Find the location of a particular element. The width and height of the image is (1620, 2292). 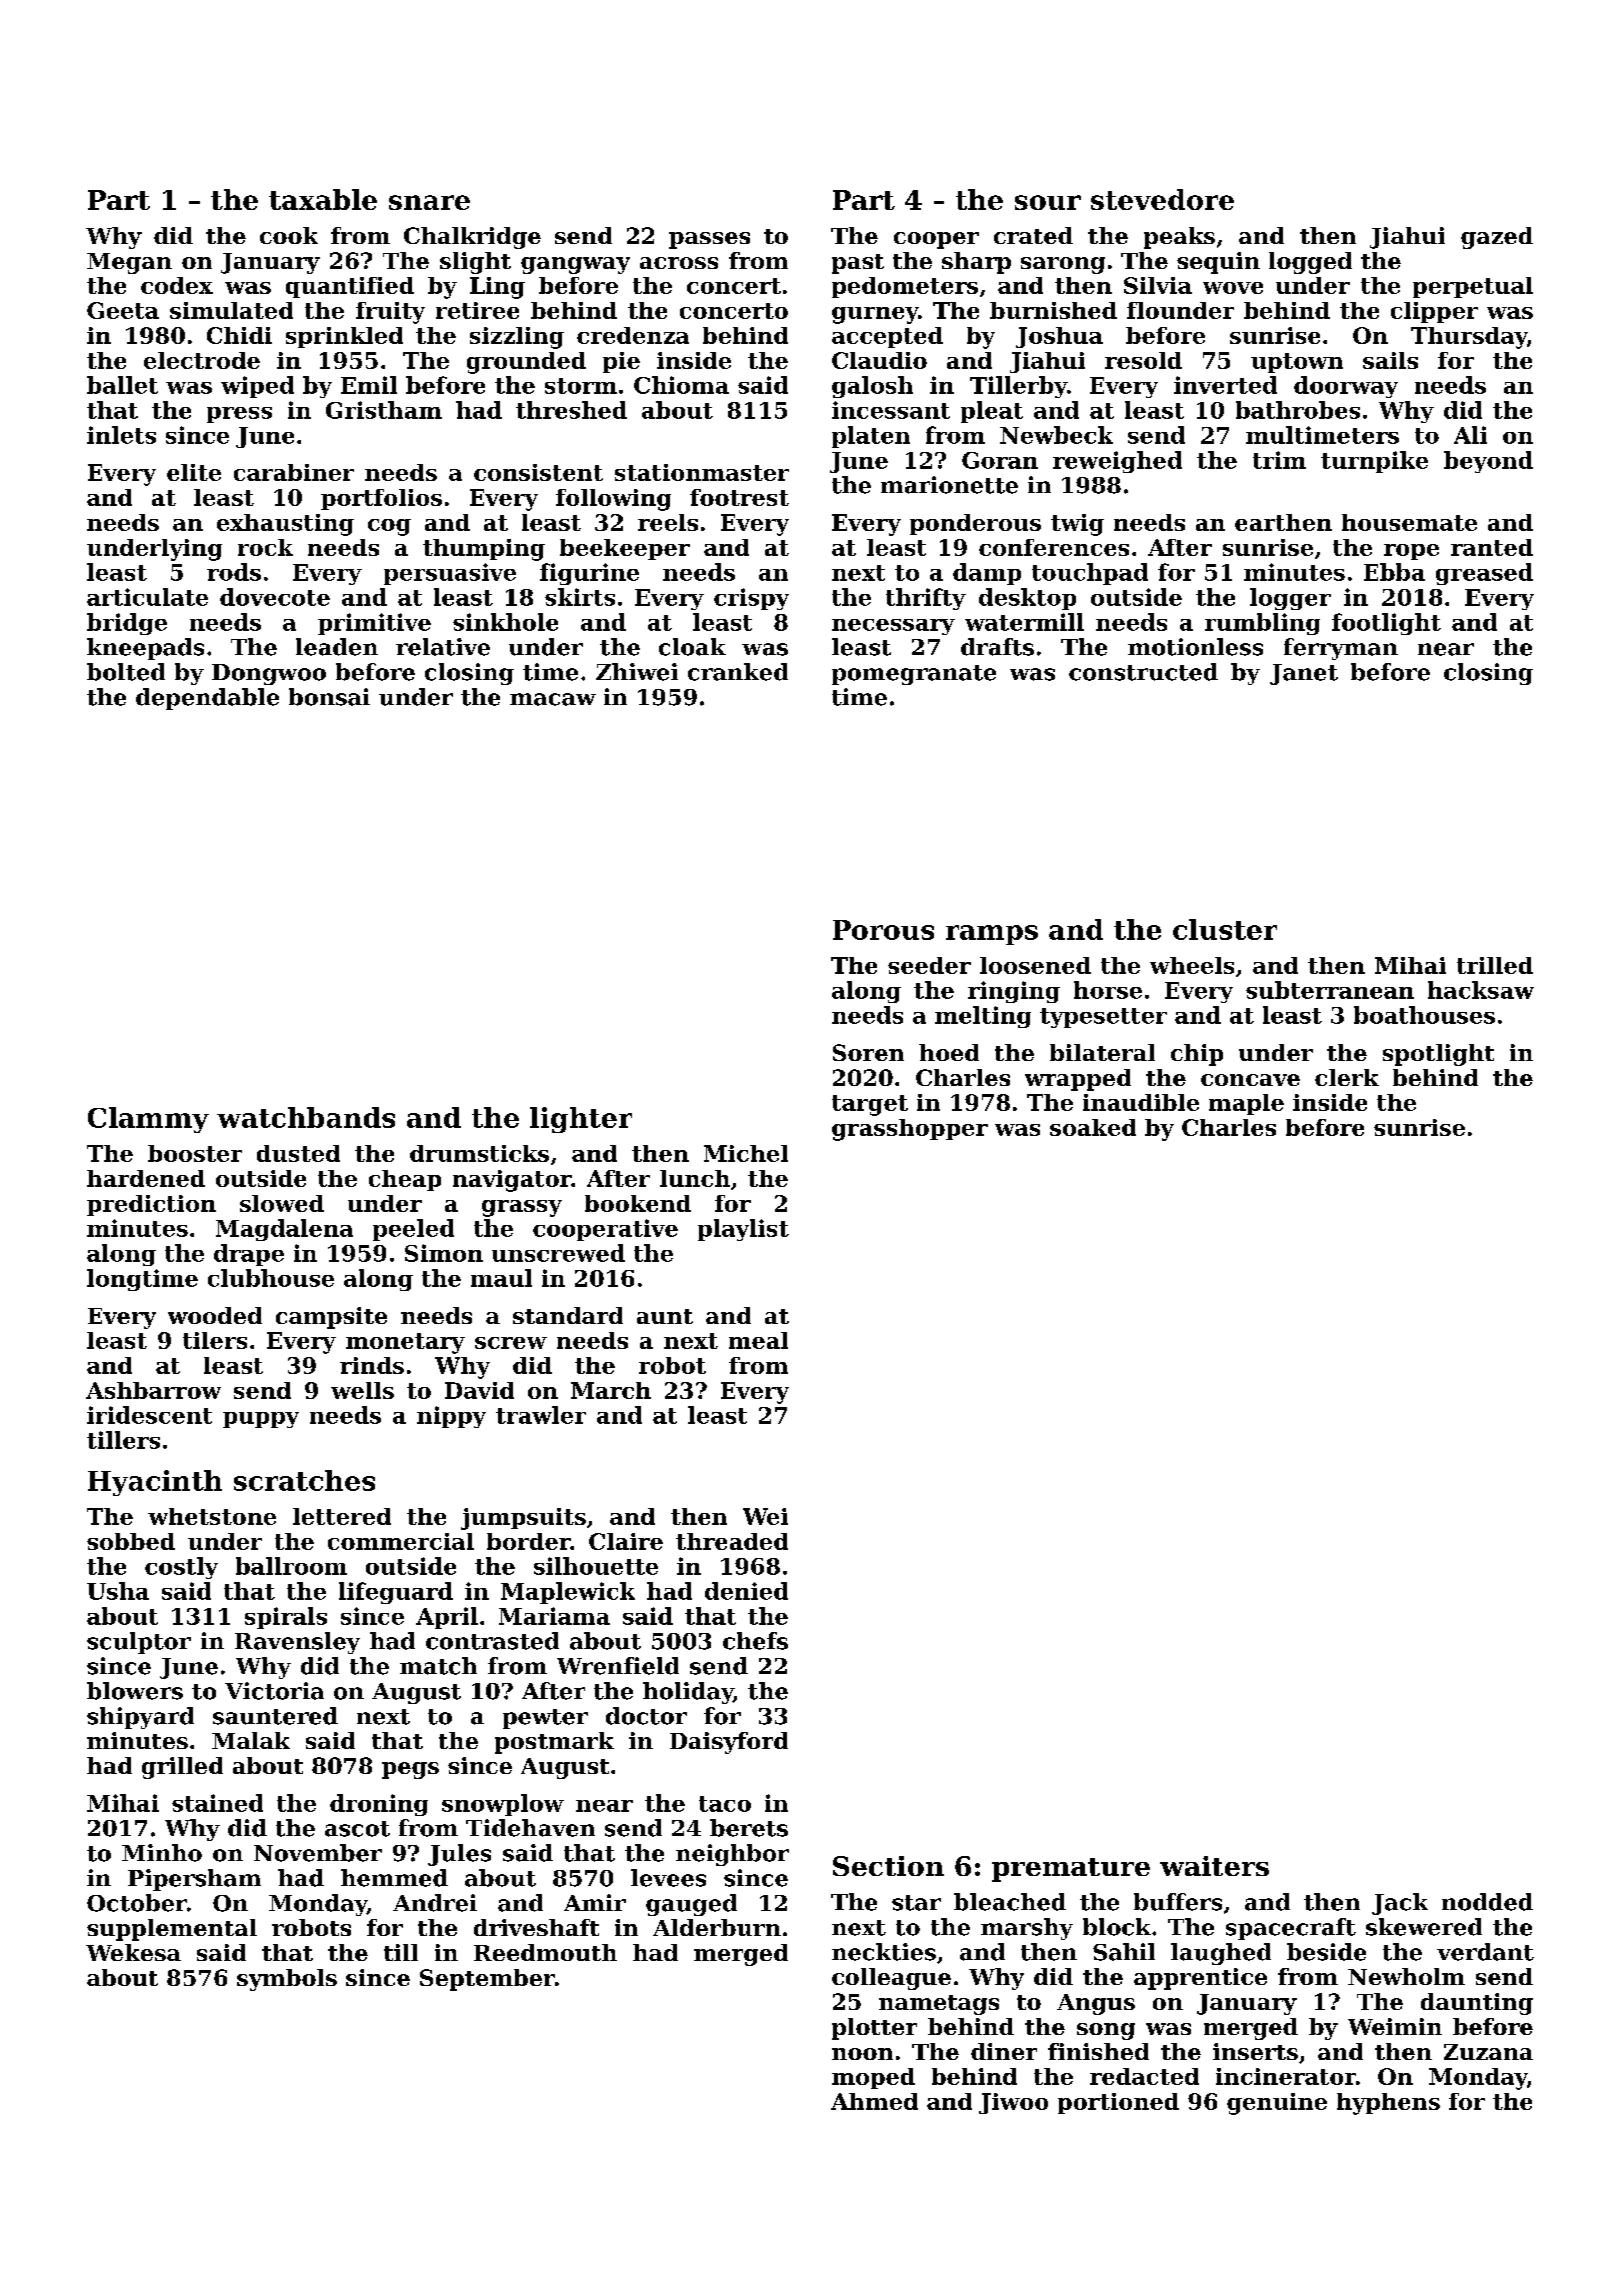

prediction is located at coordinates (151, 1205).
